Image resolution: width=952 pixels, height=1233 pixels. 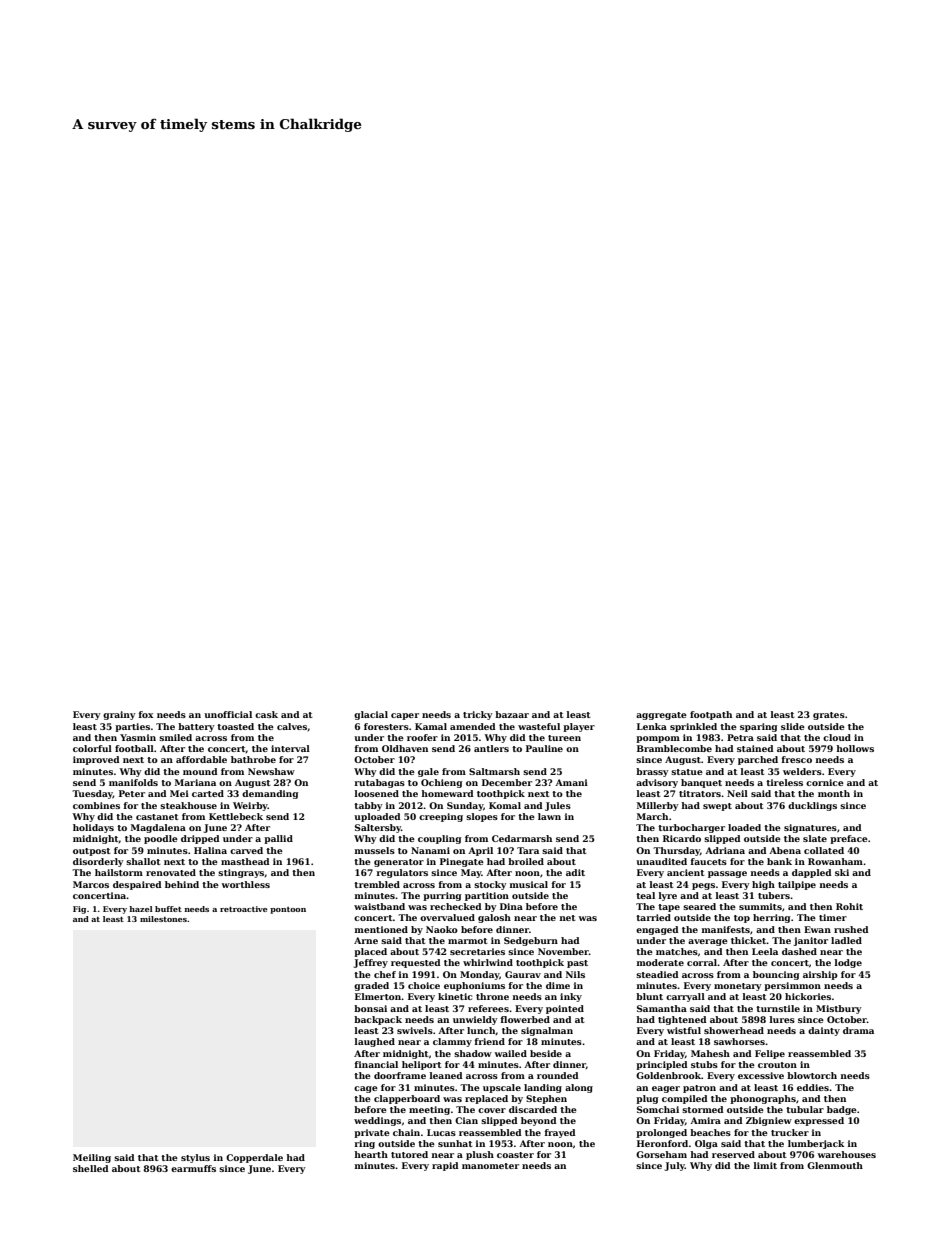 I want to click on partition, so click(x=487, y=896).
